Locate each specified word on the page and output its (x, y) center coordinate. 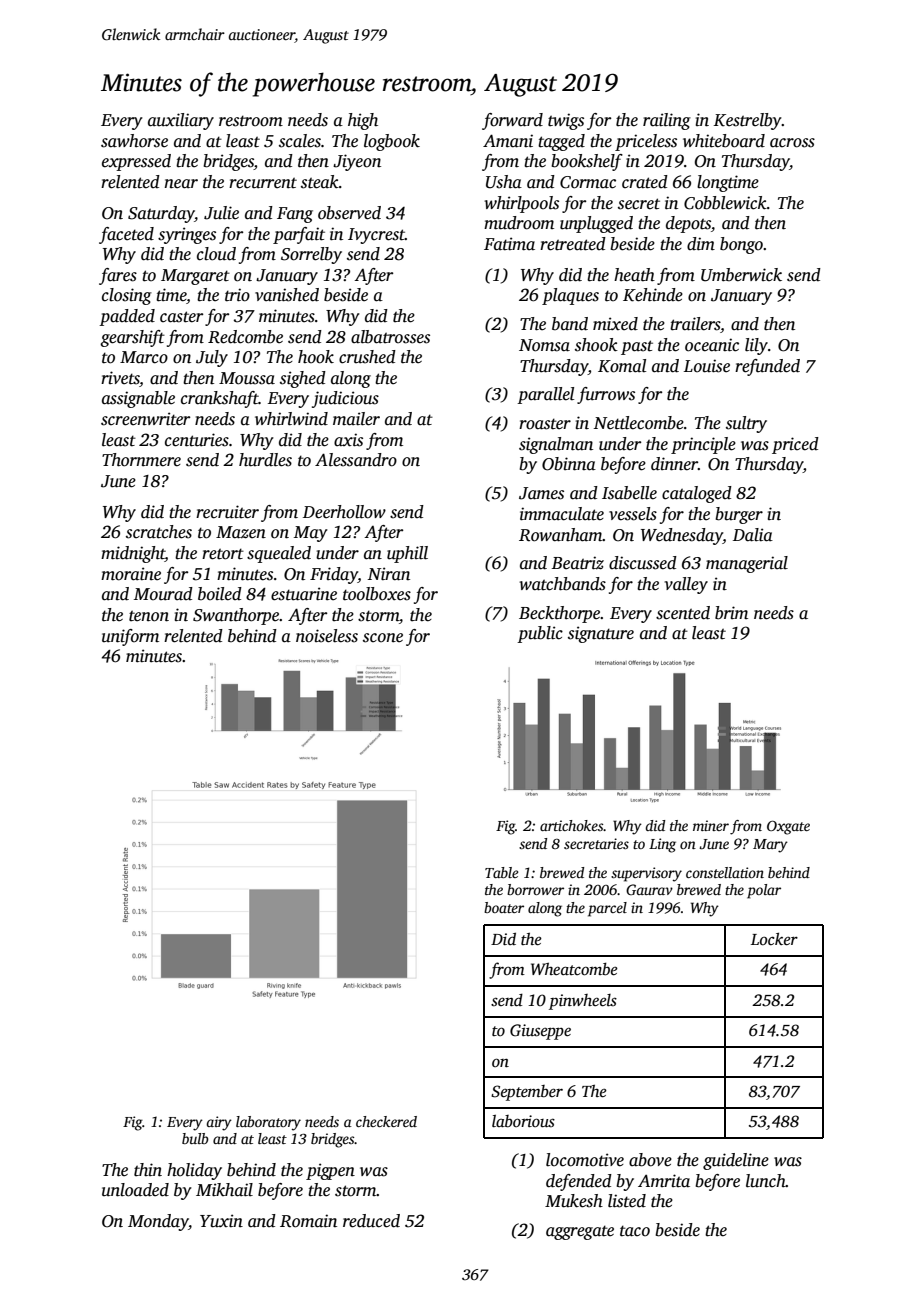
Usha (504, 182)
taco (635, 1231)
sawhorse (134, 141)
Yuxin (221, 1221)
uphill (407, 554)
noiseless (327, 636)
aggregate (580, 1232)
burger (739, 515)
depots (688, 224)
